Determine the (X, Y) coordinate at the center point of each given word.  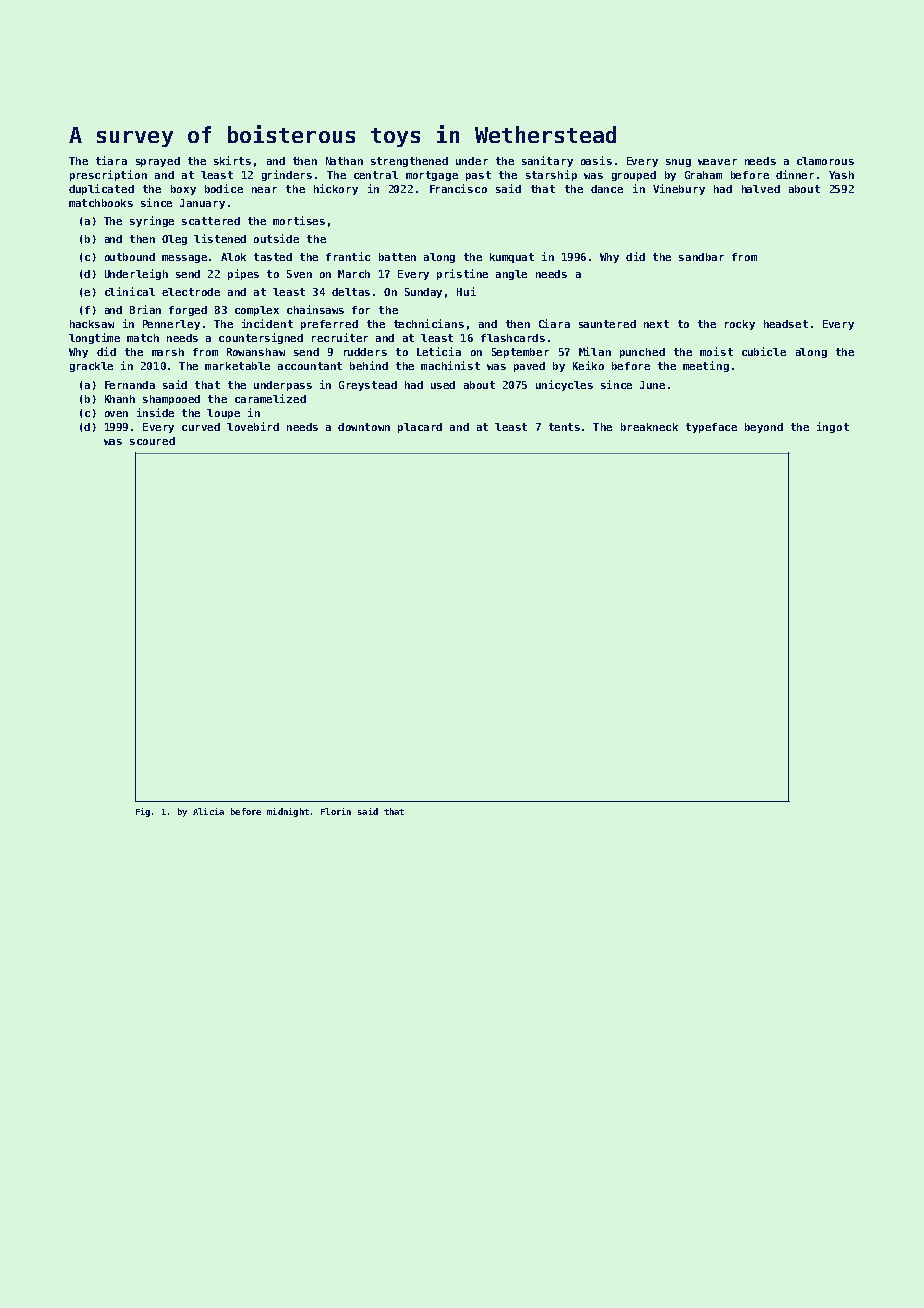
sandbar (701, 257)
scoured (152, 441)
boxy (183, 190)
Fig (143, 812)
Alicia (208, 811)
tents (564, 427)
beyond (764, 428)
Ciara (554, 323)
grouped (634, 176)
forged (188, 311)
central (376, 175)
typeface (711, 428)
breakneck (649, 427)
